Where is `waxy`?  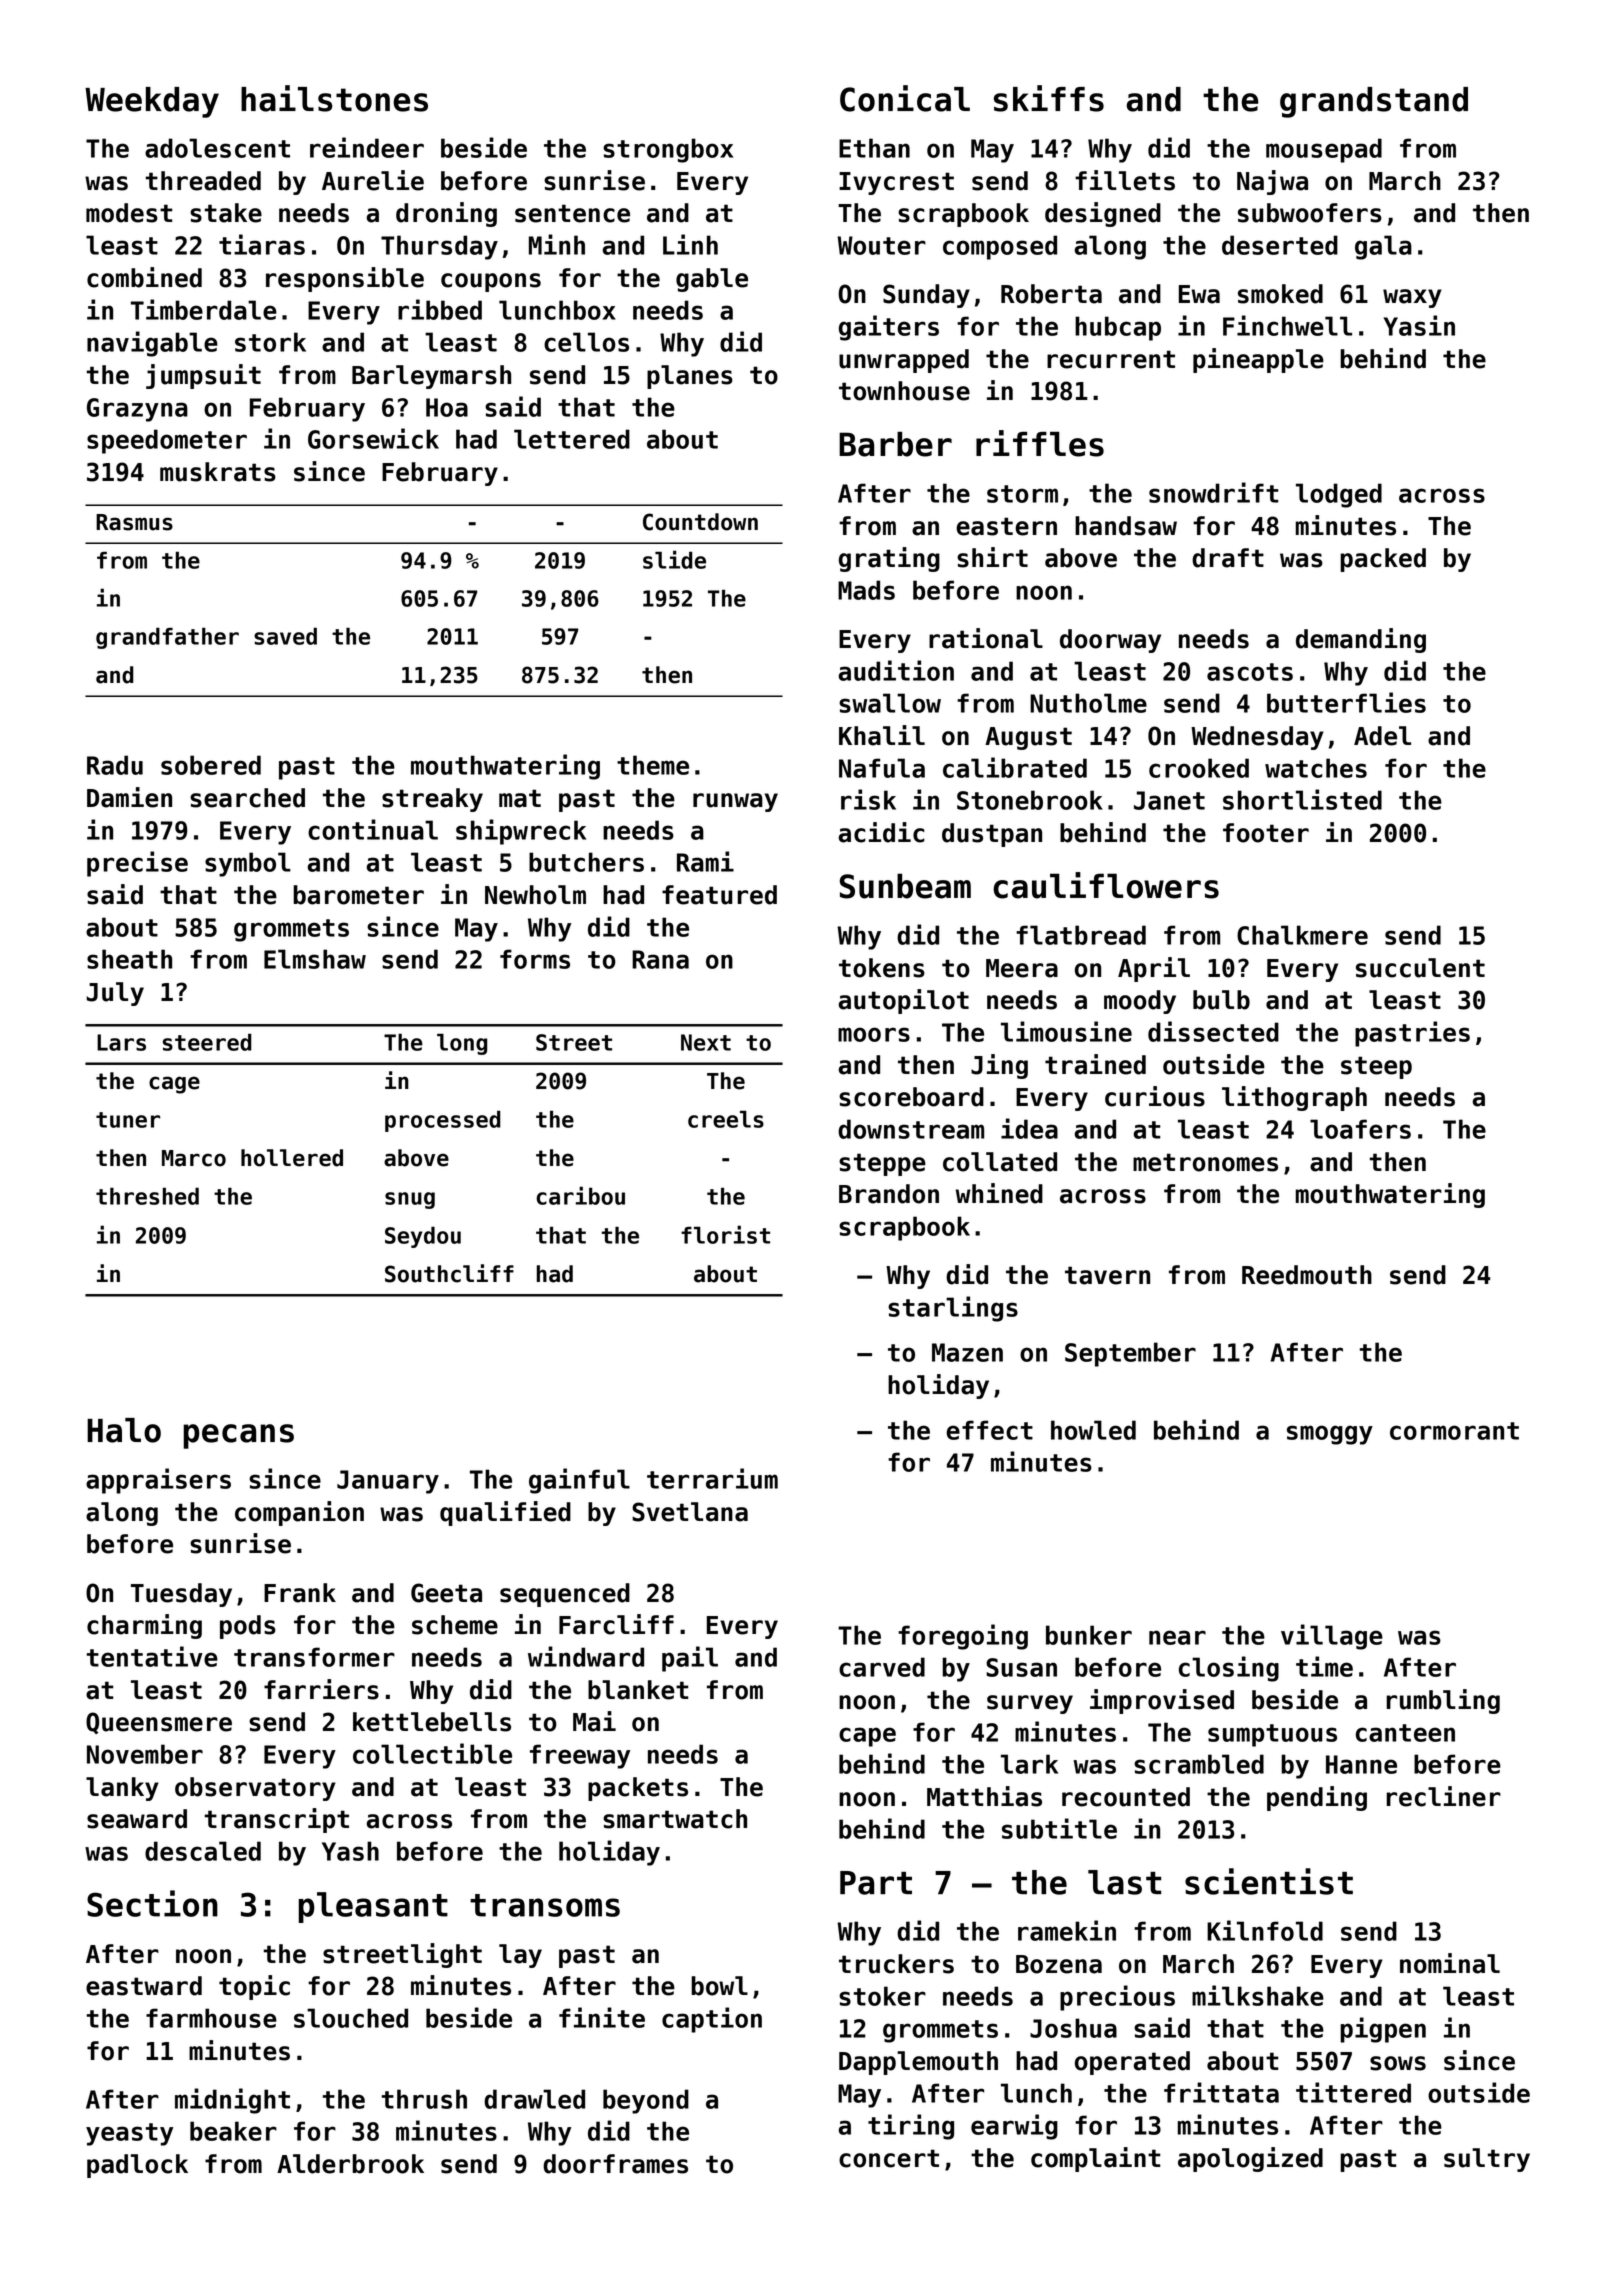 waxy is located at coordinates (1412, 298).
